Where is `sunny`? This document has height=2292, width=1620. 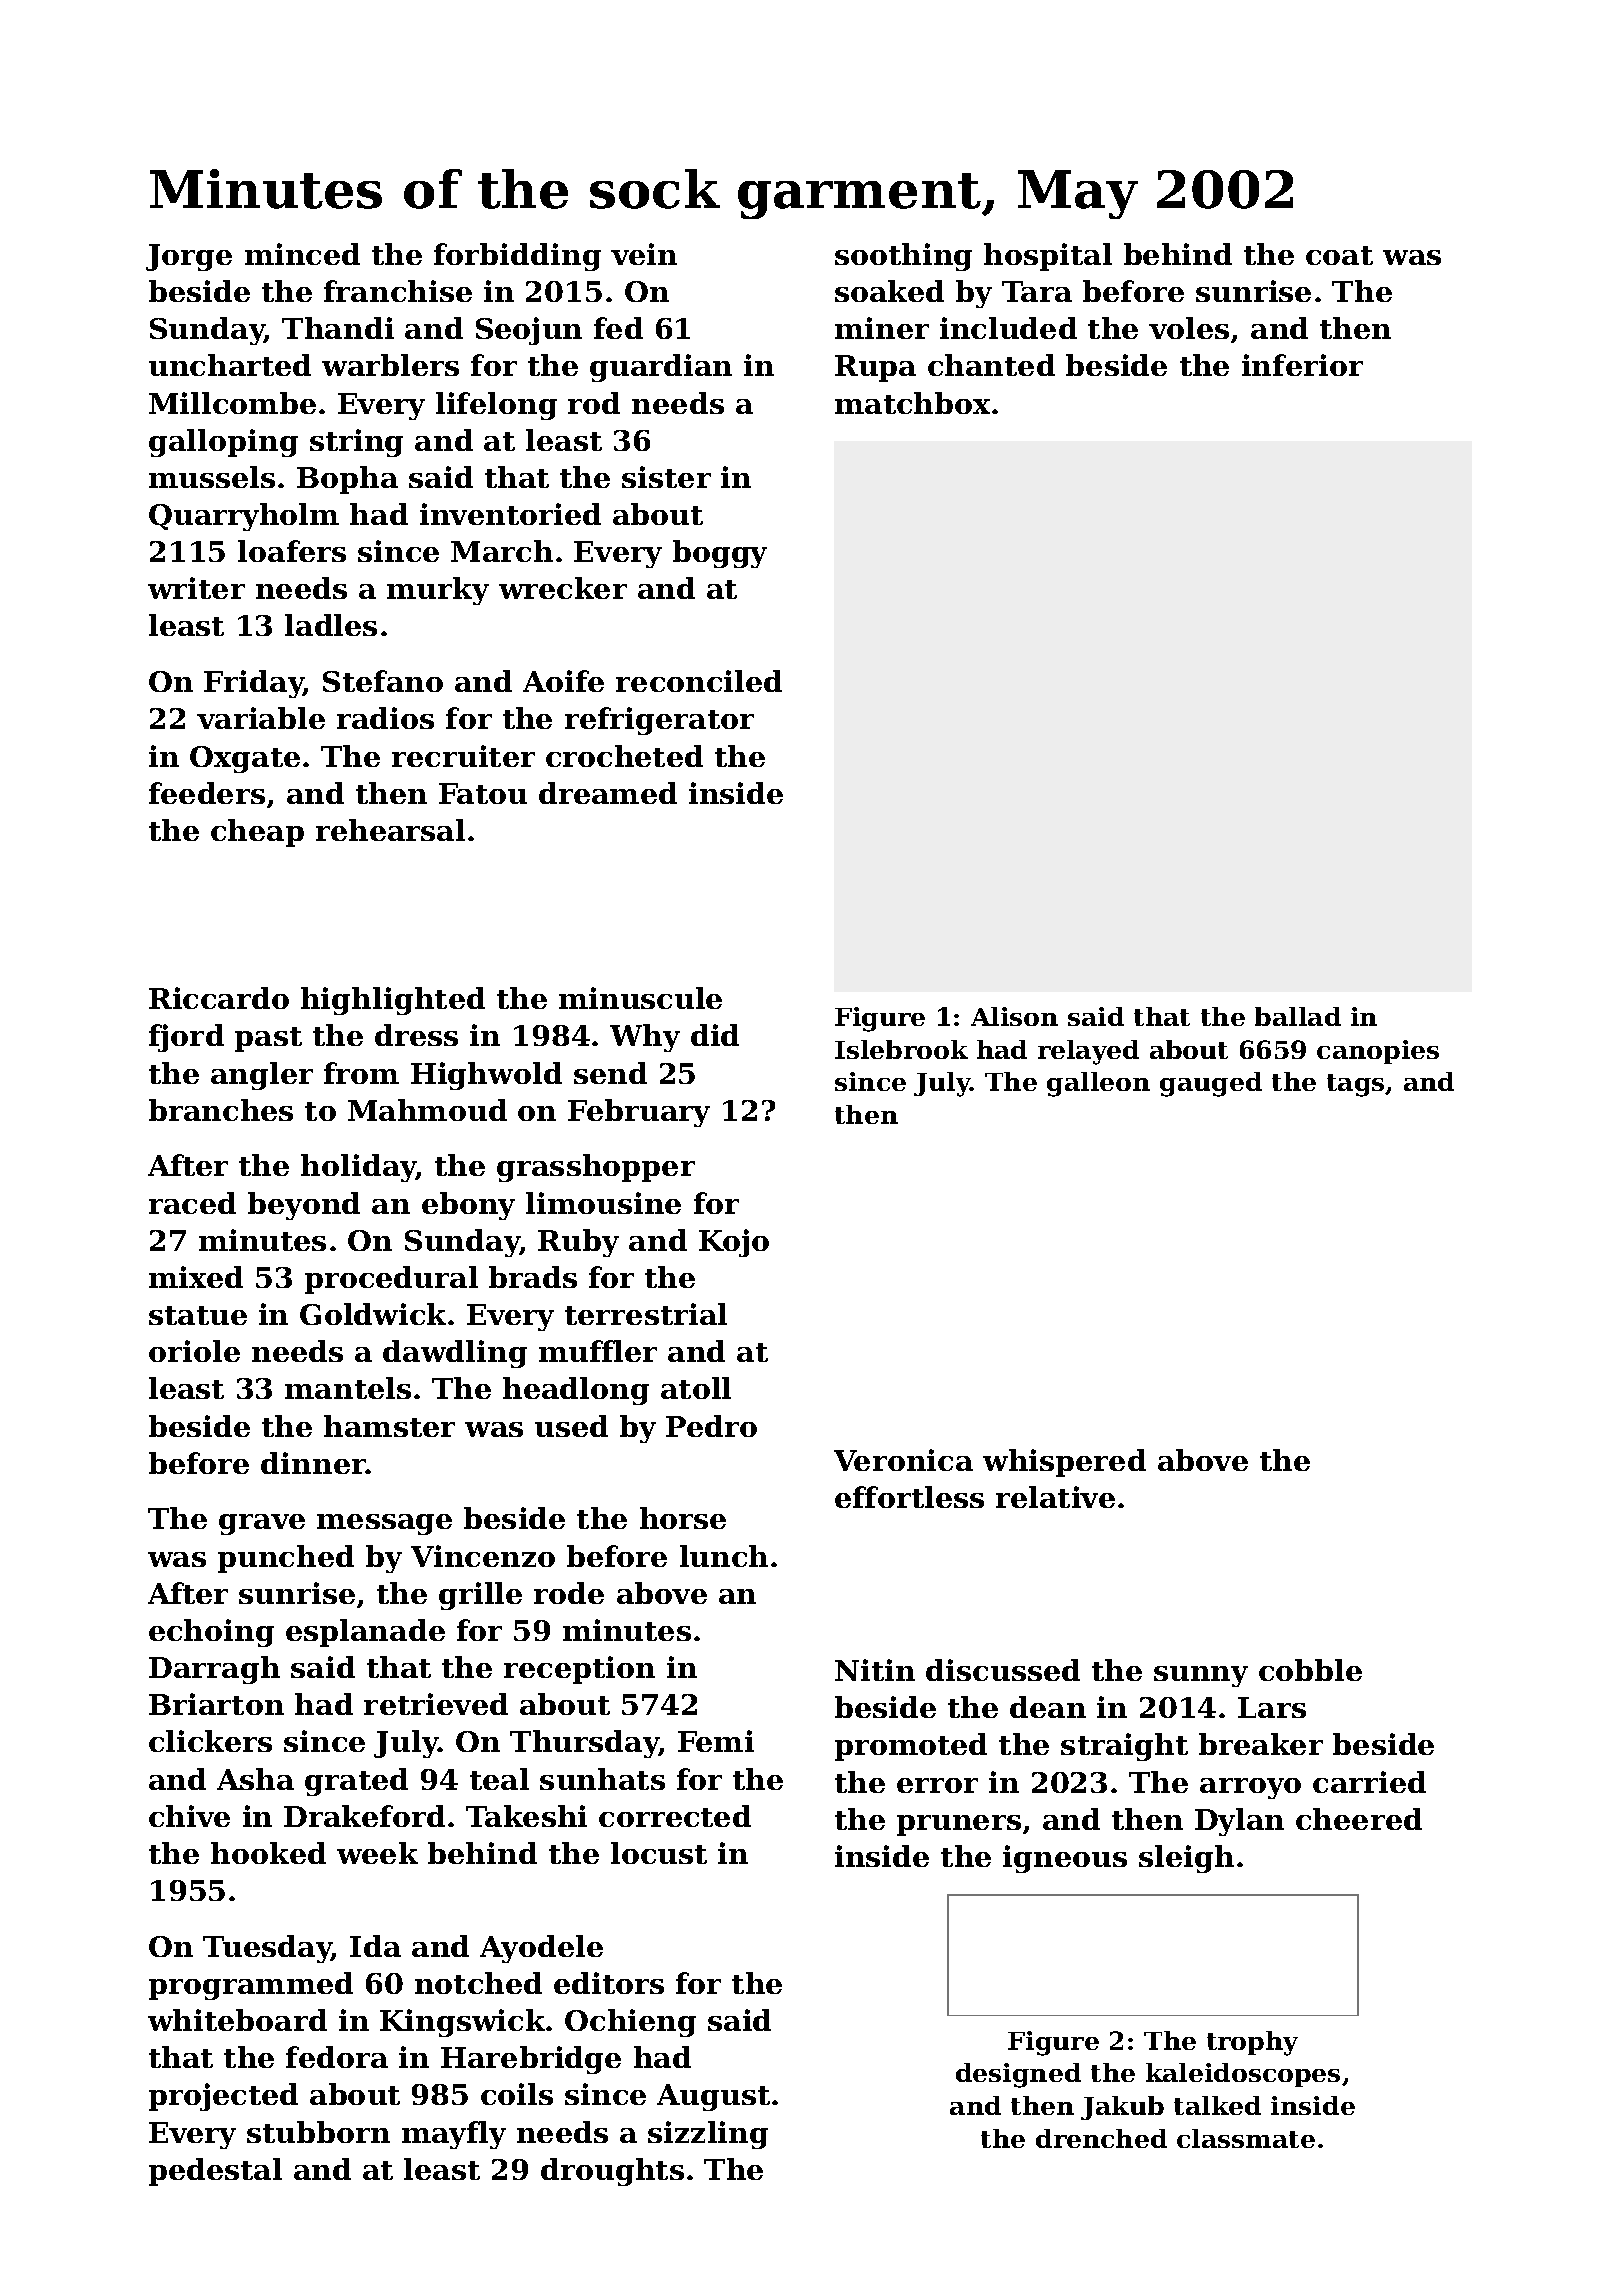 sunny is located at coordinates (1201, 1676).
